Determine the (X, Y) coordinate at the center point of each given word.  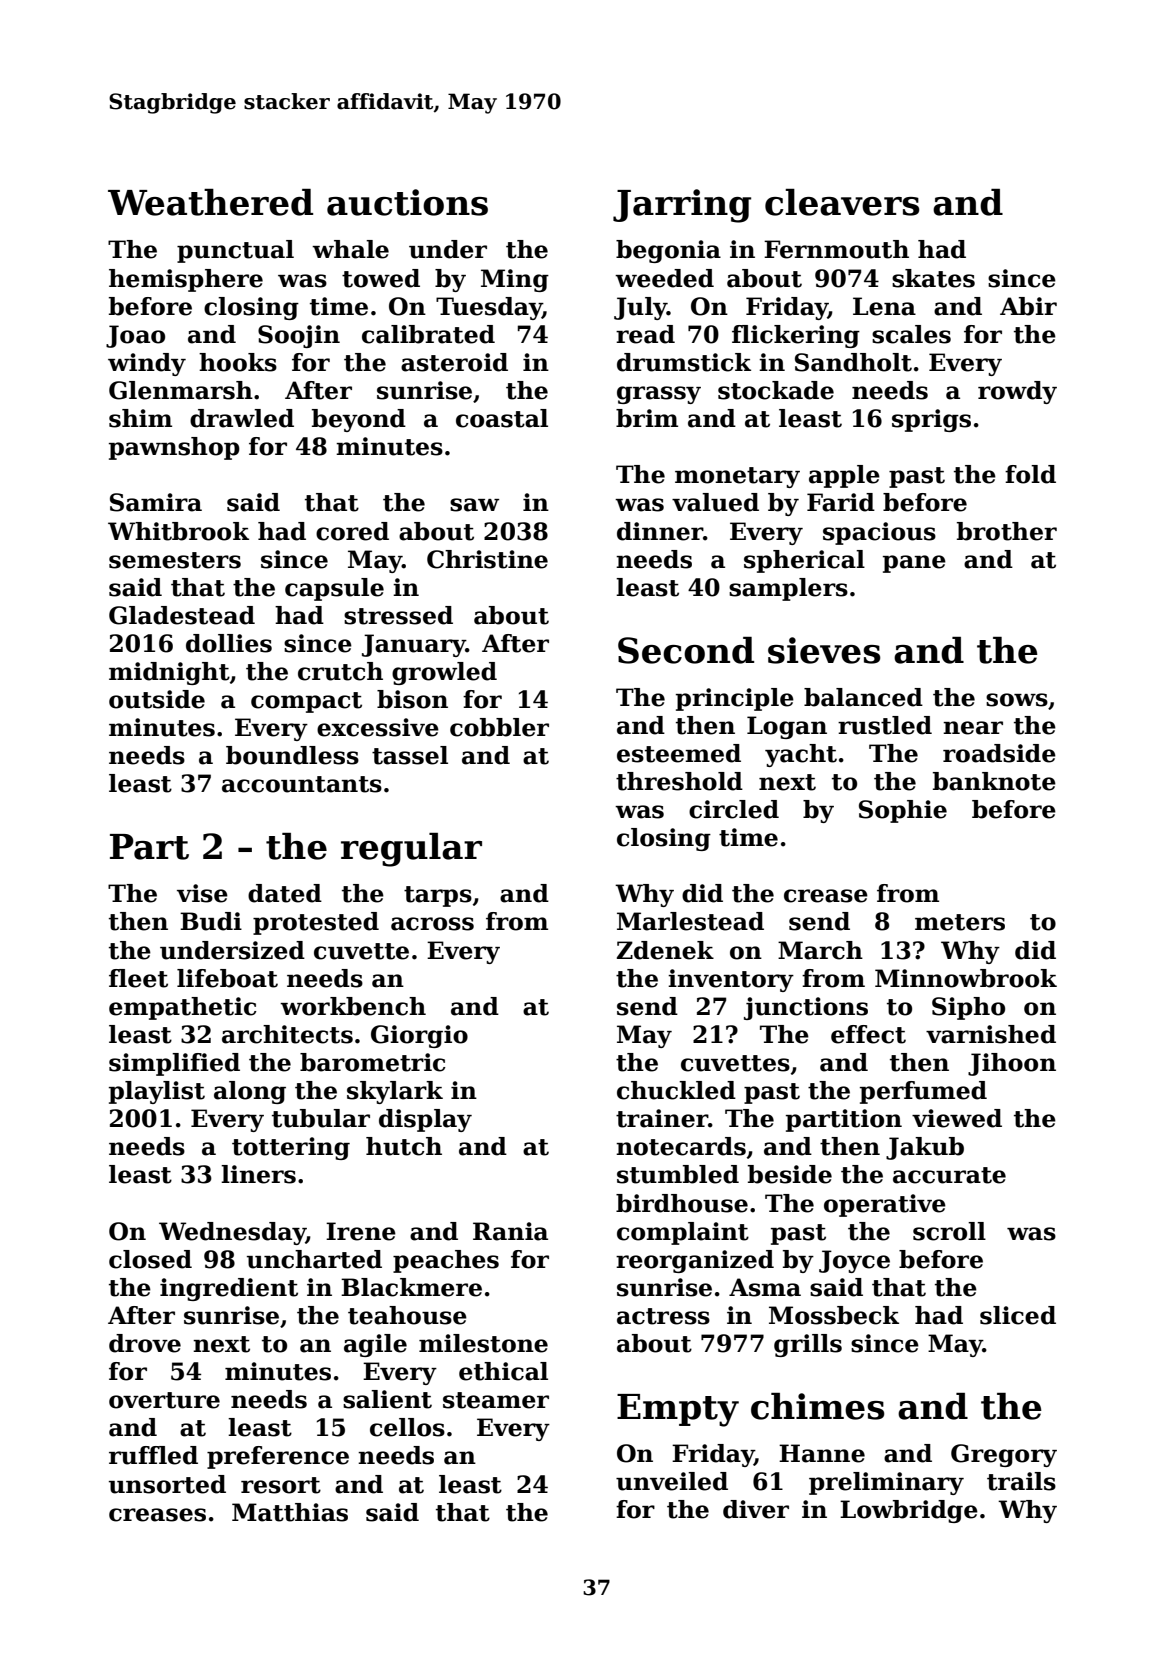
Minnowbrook (966, 978)
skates (933, 278)
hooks (238, 362)
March (820, 950)
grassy (659, 395)
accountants (302, 784)
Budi (211, 921)
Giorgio (419, 1036)
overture (164, 1400)
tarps (438, 896)
